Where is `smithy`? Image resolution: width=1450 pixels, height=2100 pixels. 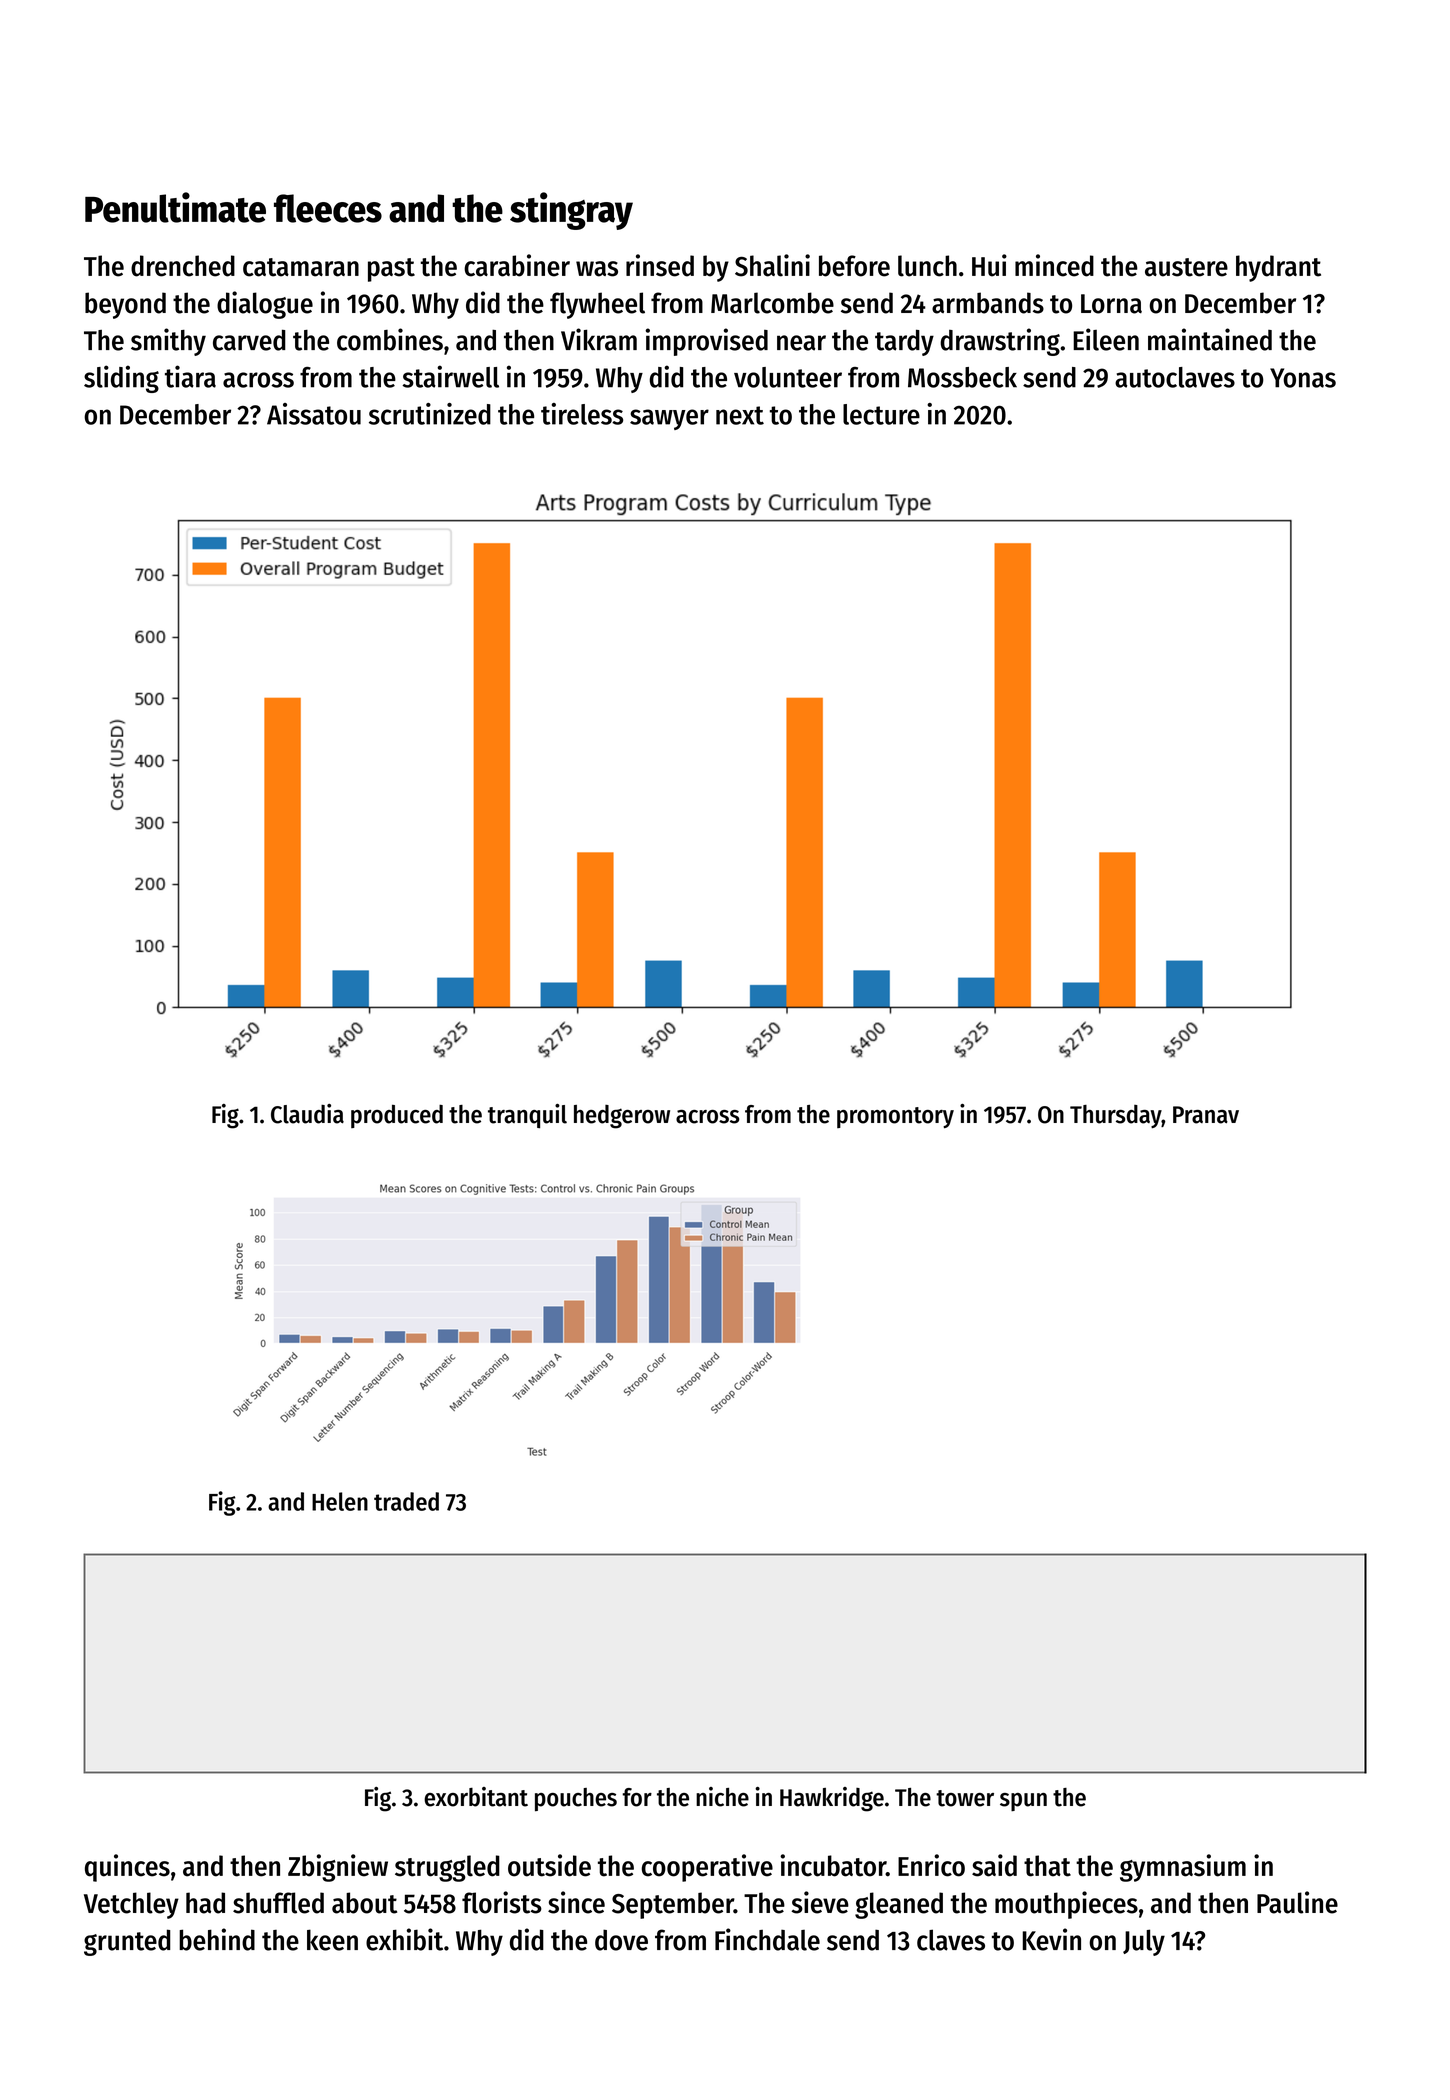 smithy is located at coordinates (168, 342).
